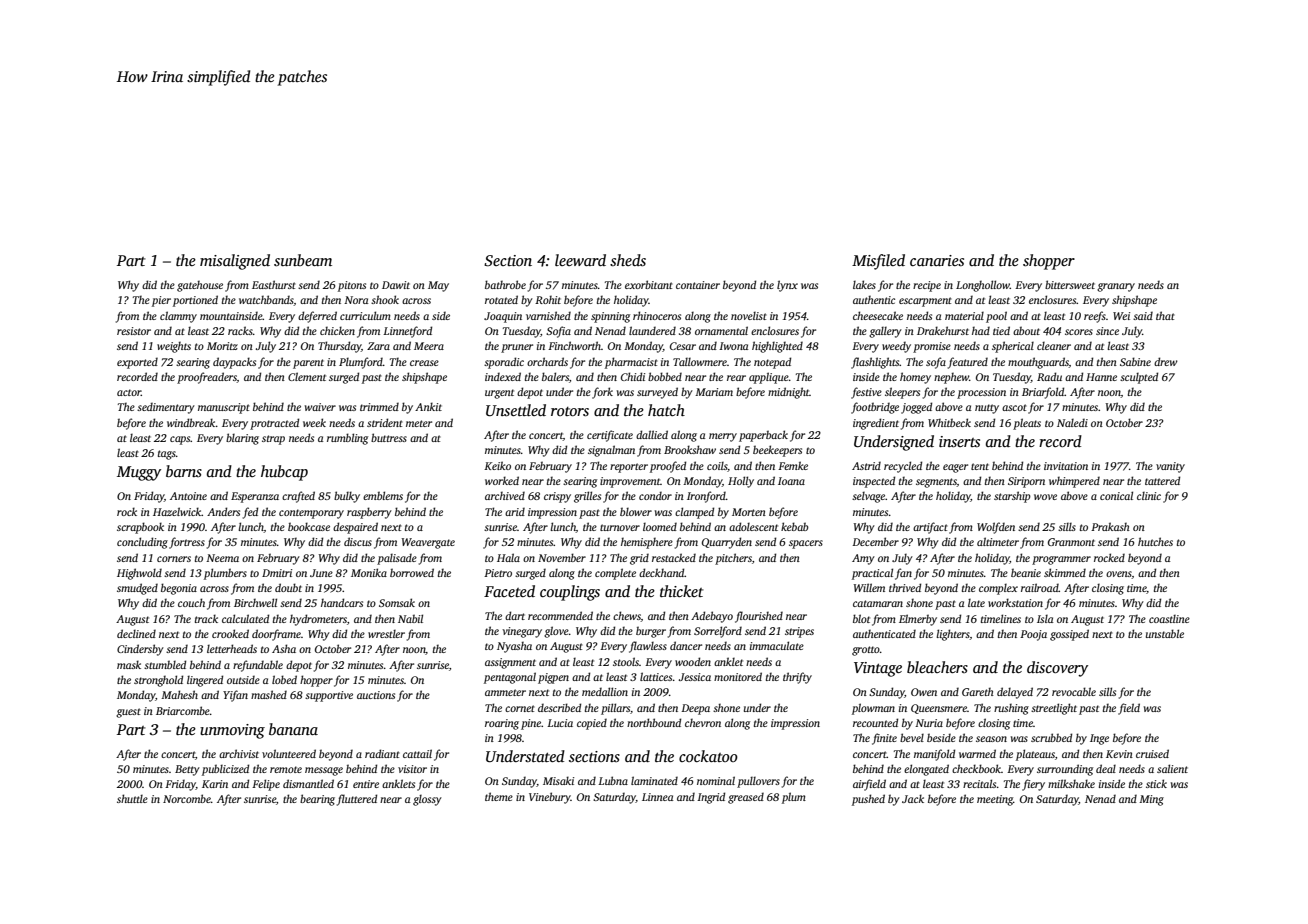  I want to click on lynx, so click(787, 286).
